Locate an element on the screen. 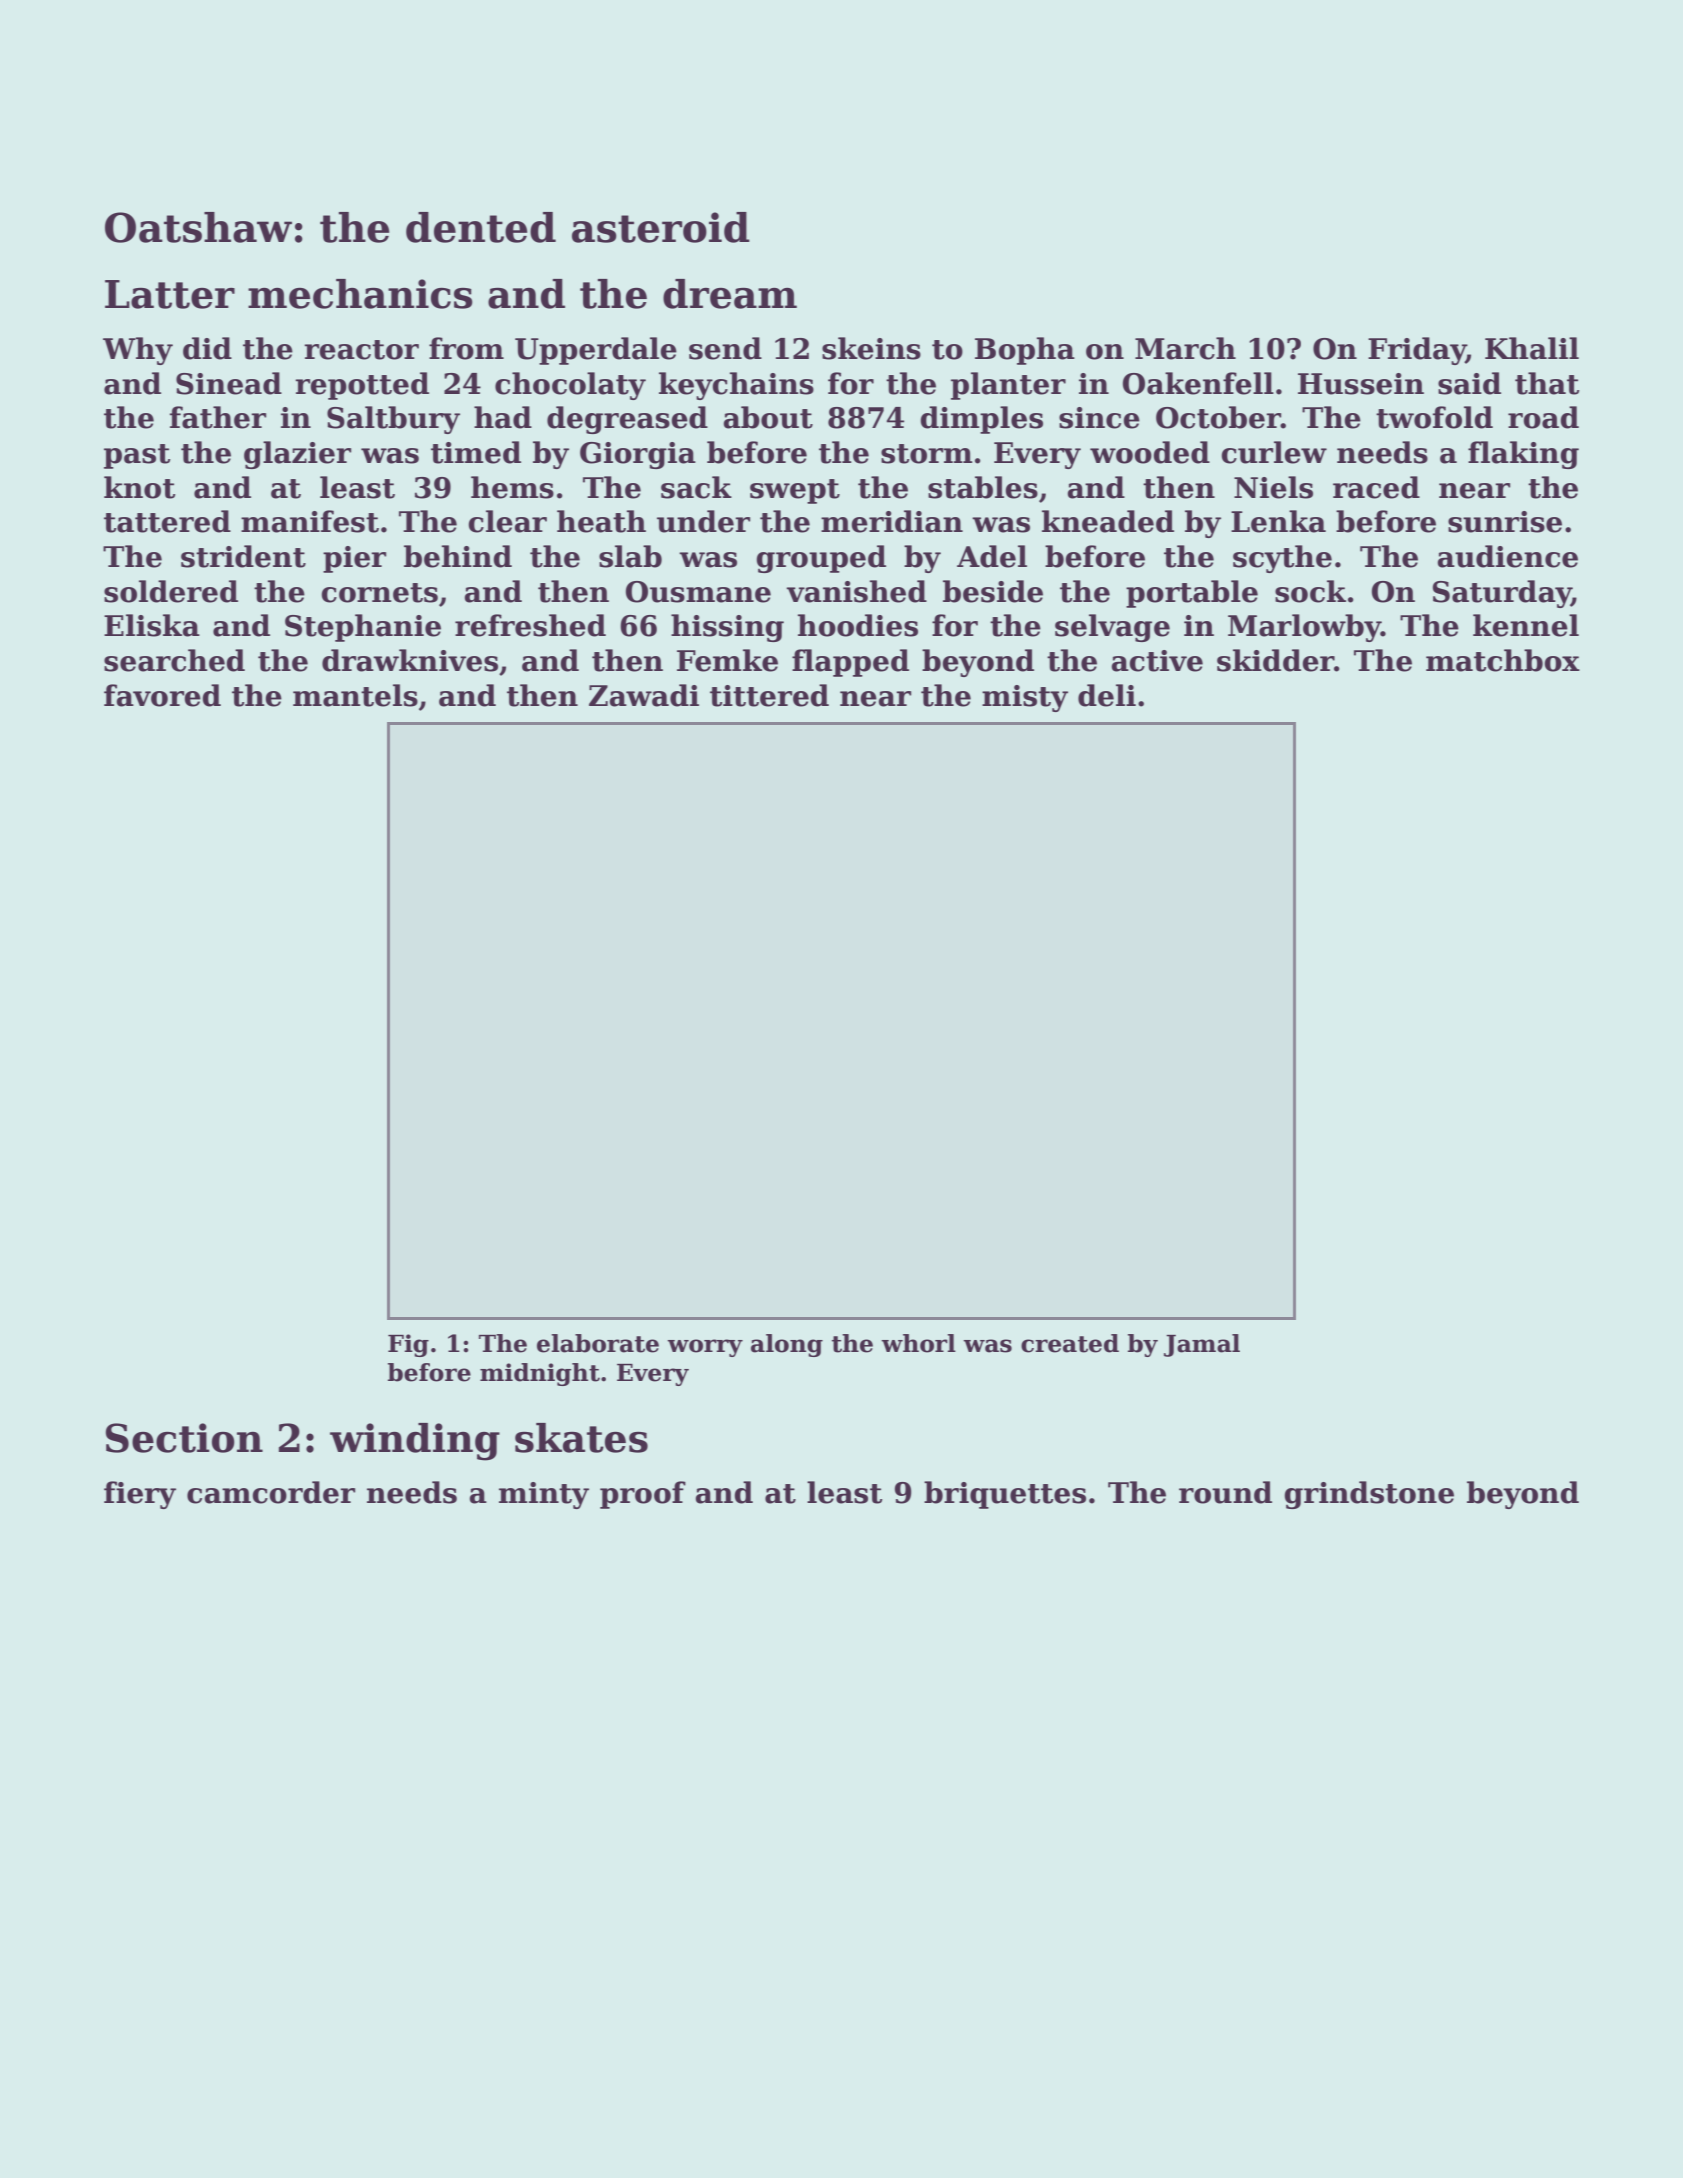 Image resolution: width=1683 pixels, height=2178 pixels. grindstone is located at coordinates (1369, 1495).
